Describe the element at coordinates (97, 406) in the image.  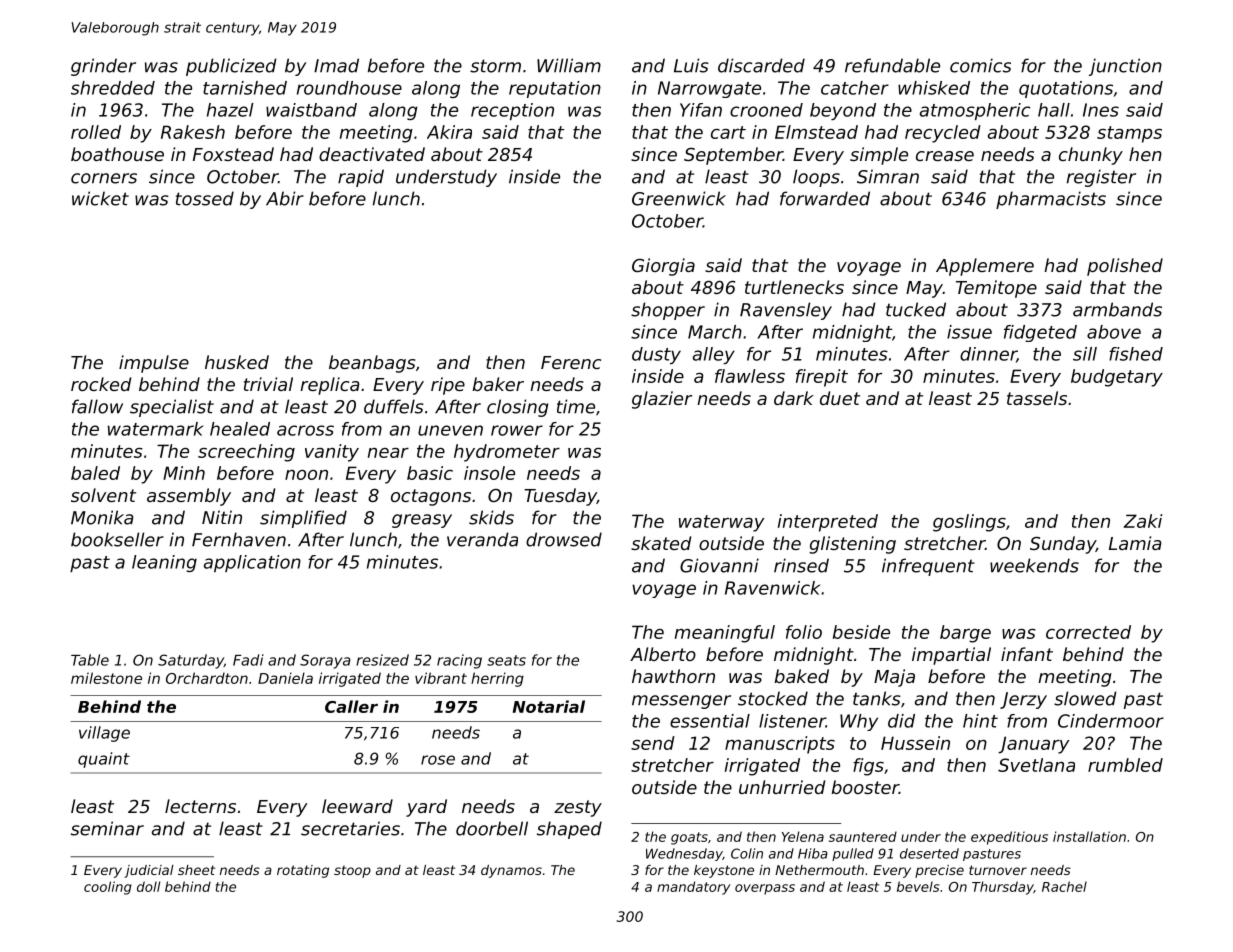
I see `fallow` at that location.
